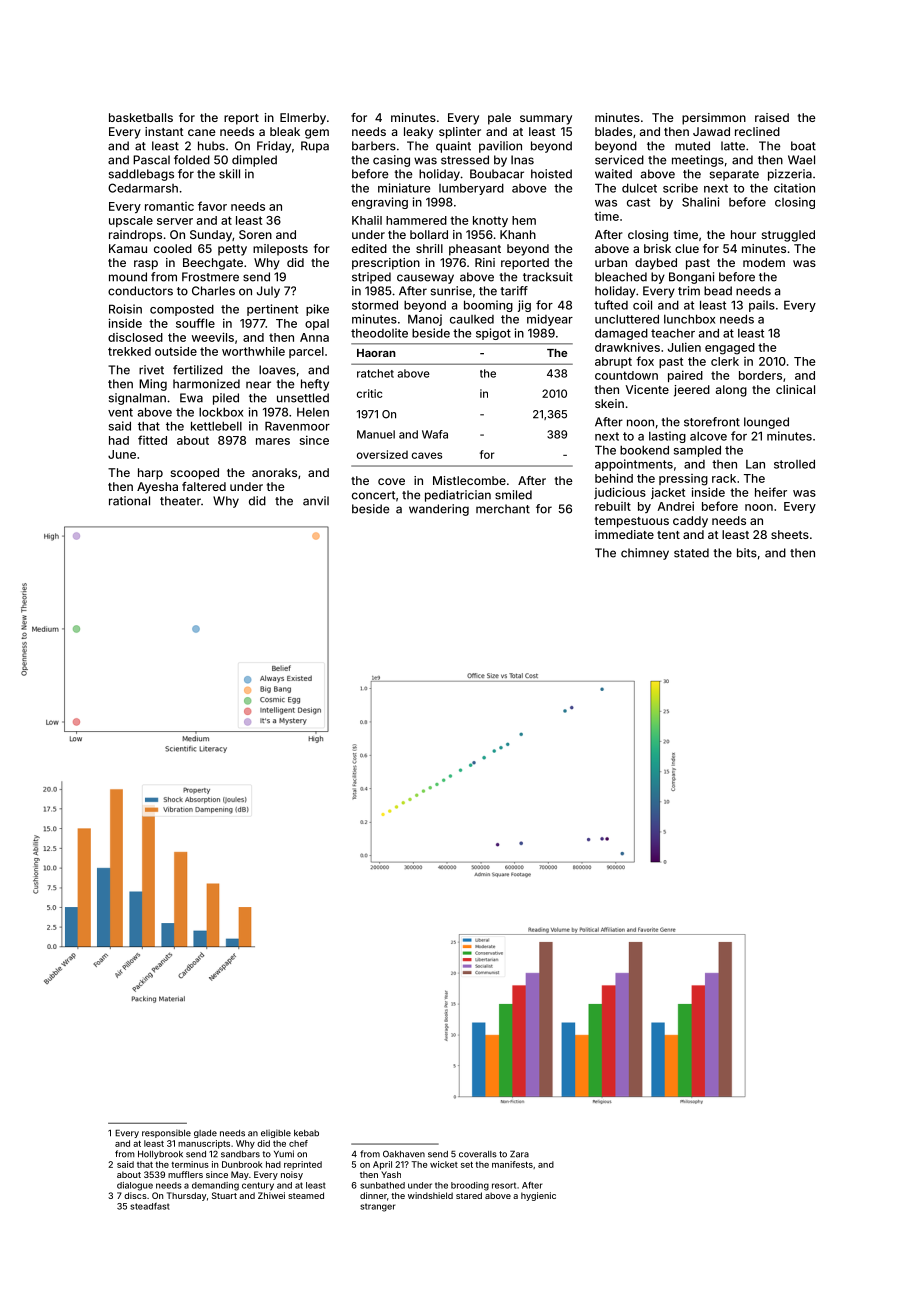 Image resolution: width=924 pixels, height=1308 pixels. What do you see at coordinates (306, 1133) in the image?
I see `kebab` at bounding box center [306, 1133].
